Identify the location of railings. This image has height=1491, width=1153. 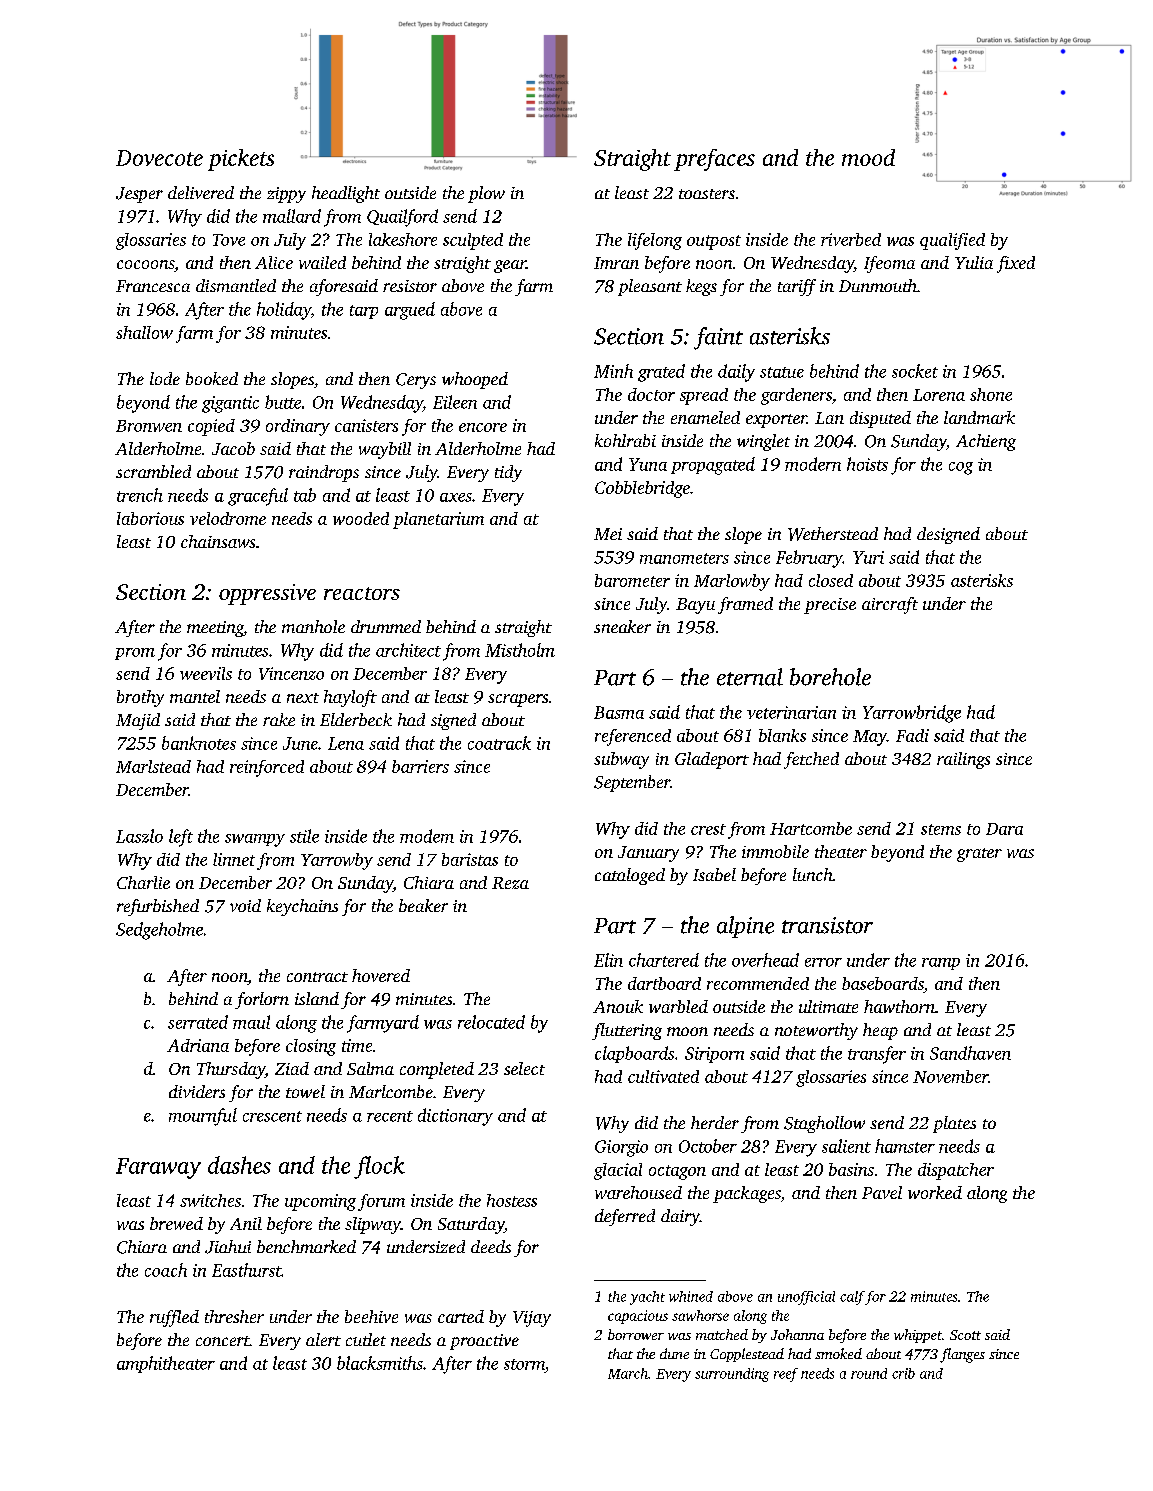
(963, 760).
